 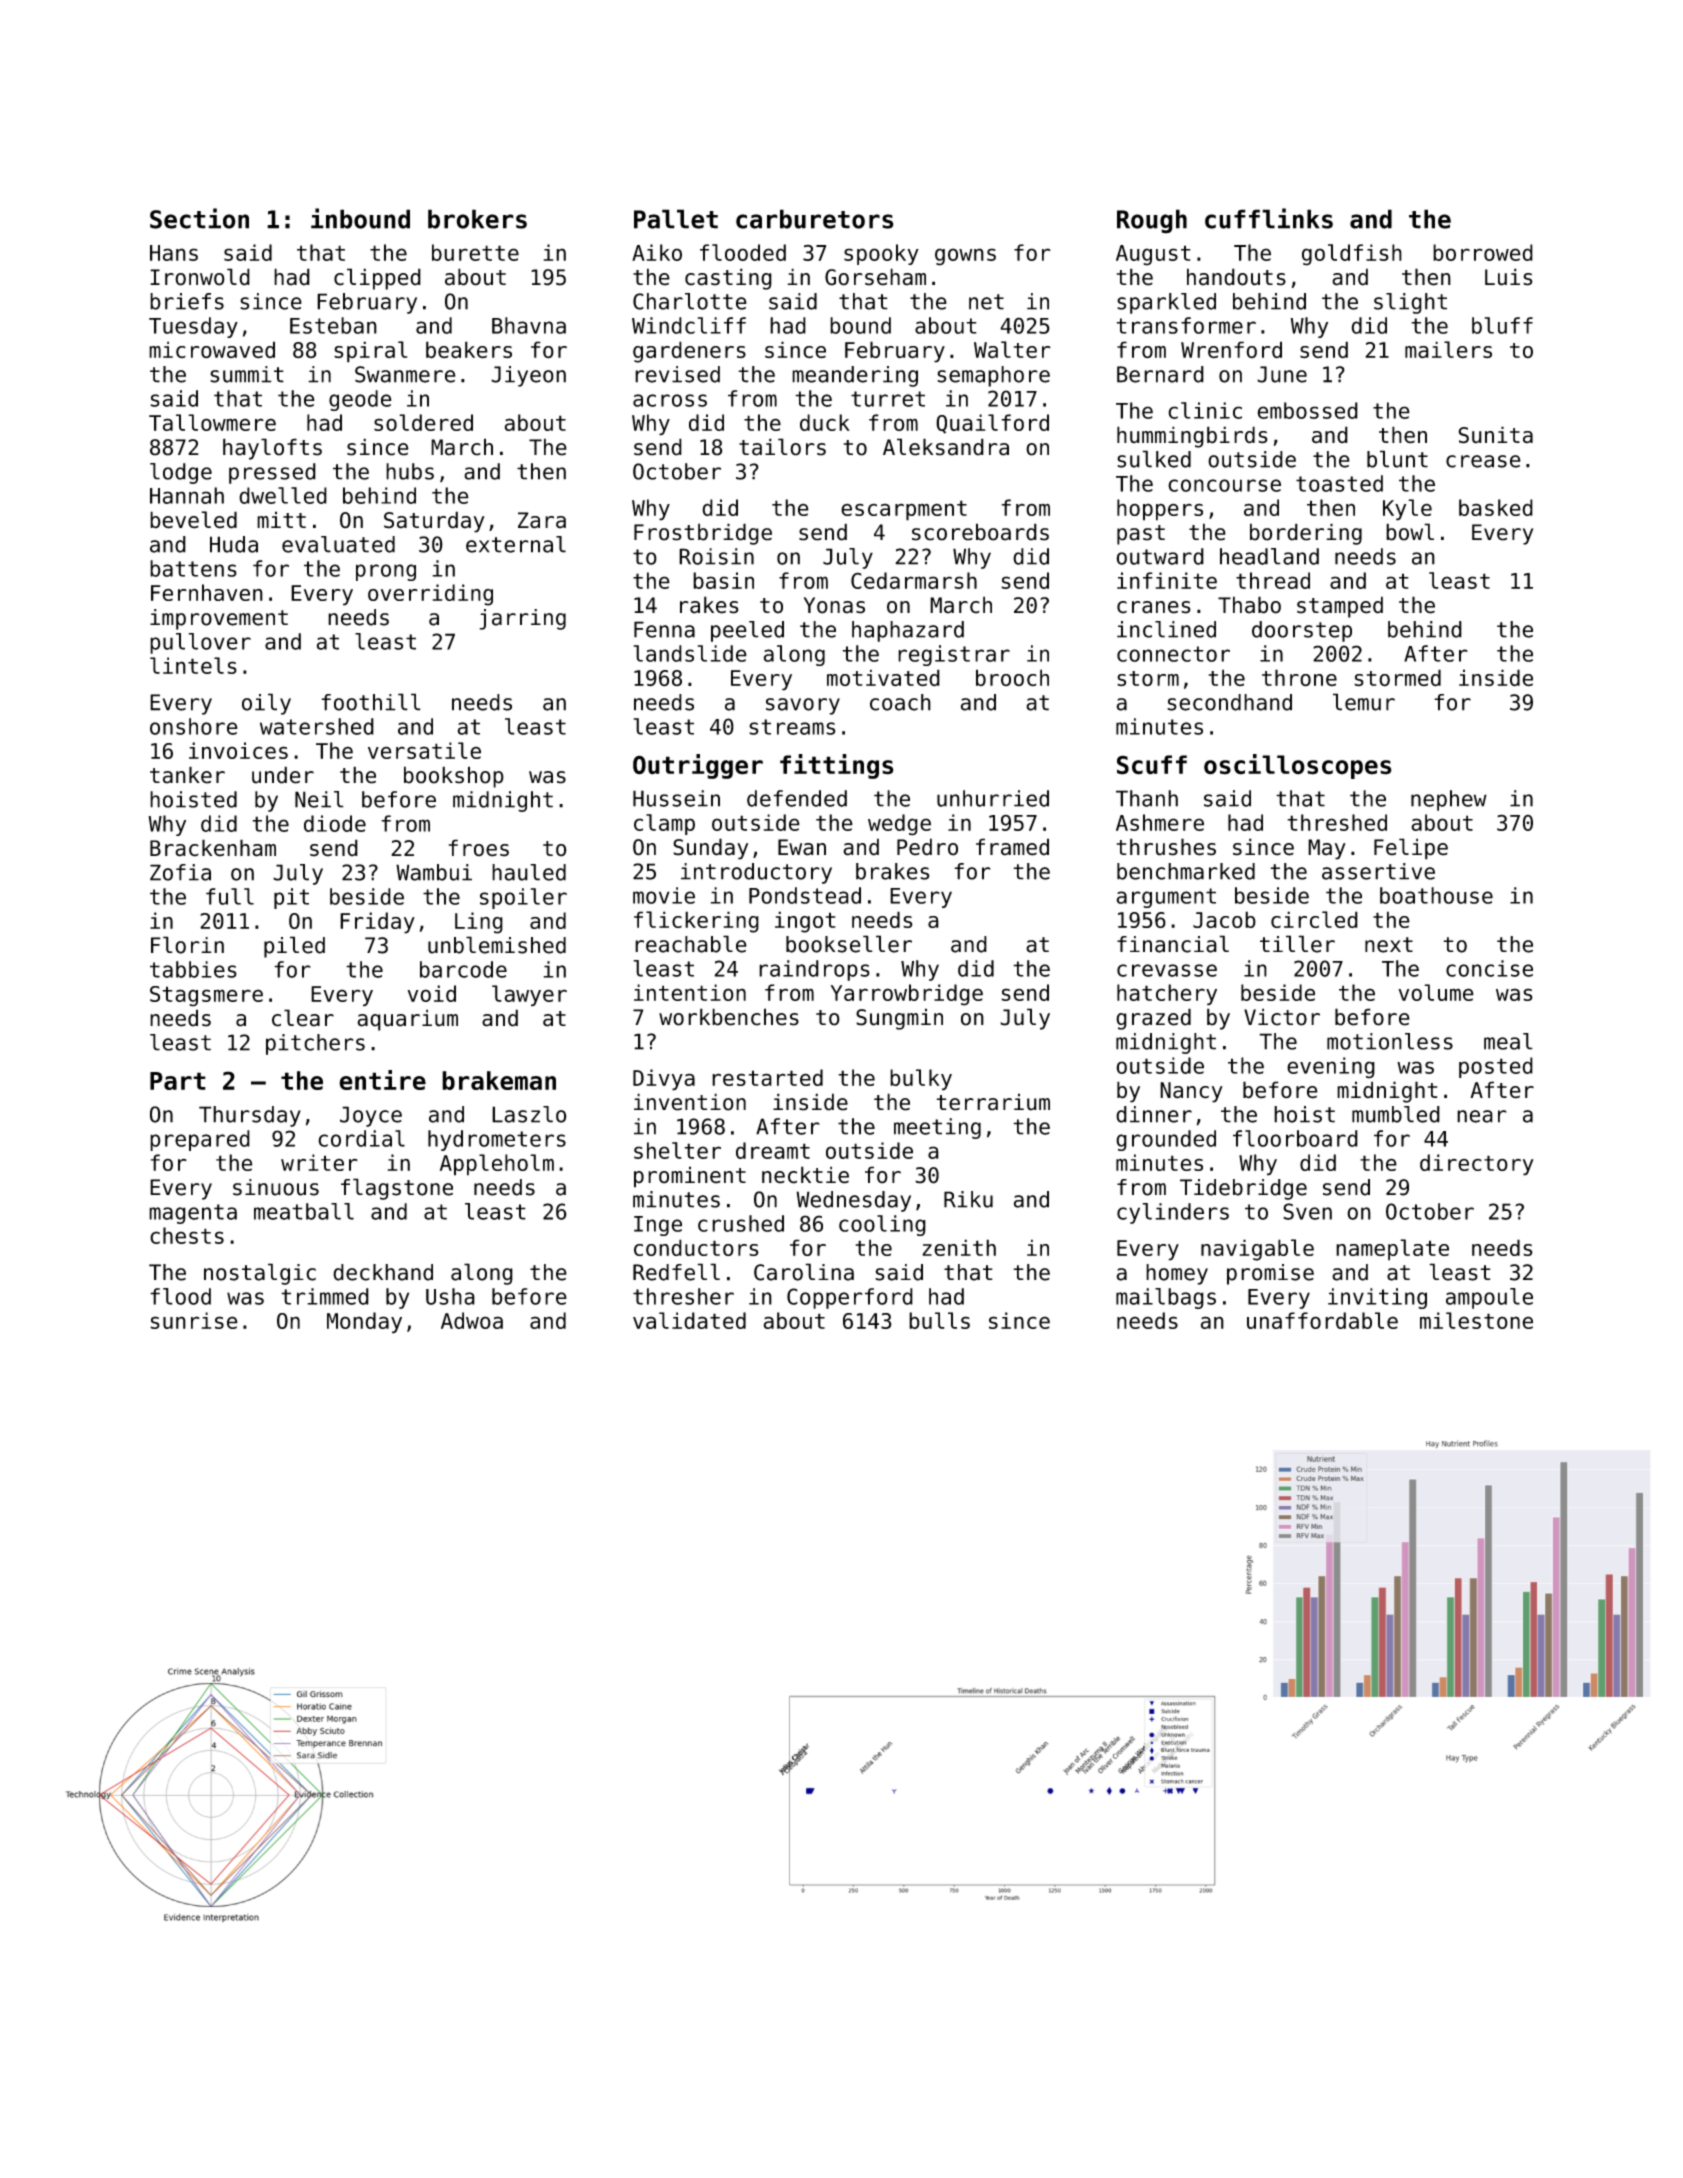 What do you see at coordinates (423, 422) in the screenshot?
I see `soldered` at bounding box center [423, 422].
